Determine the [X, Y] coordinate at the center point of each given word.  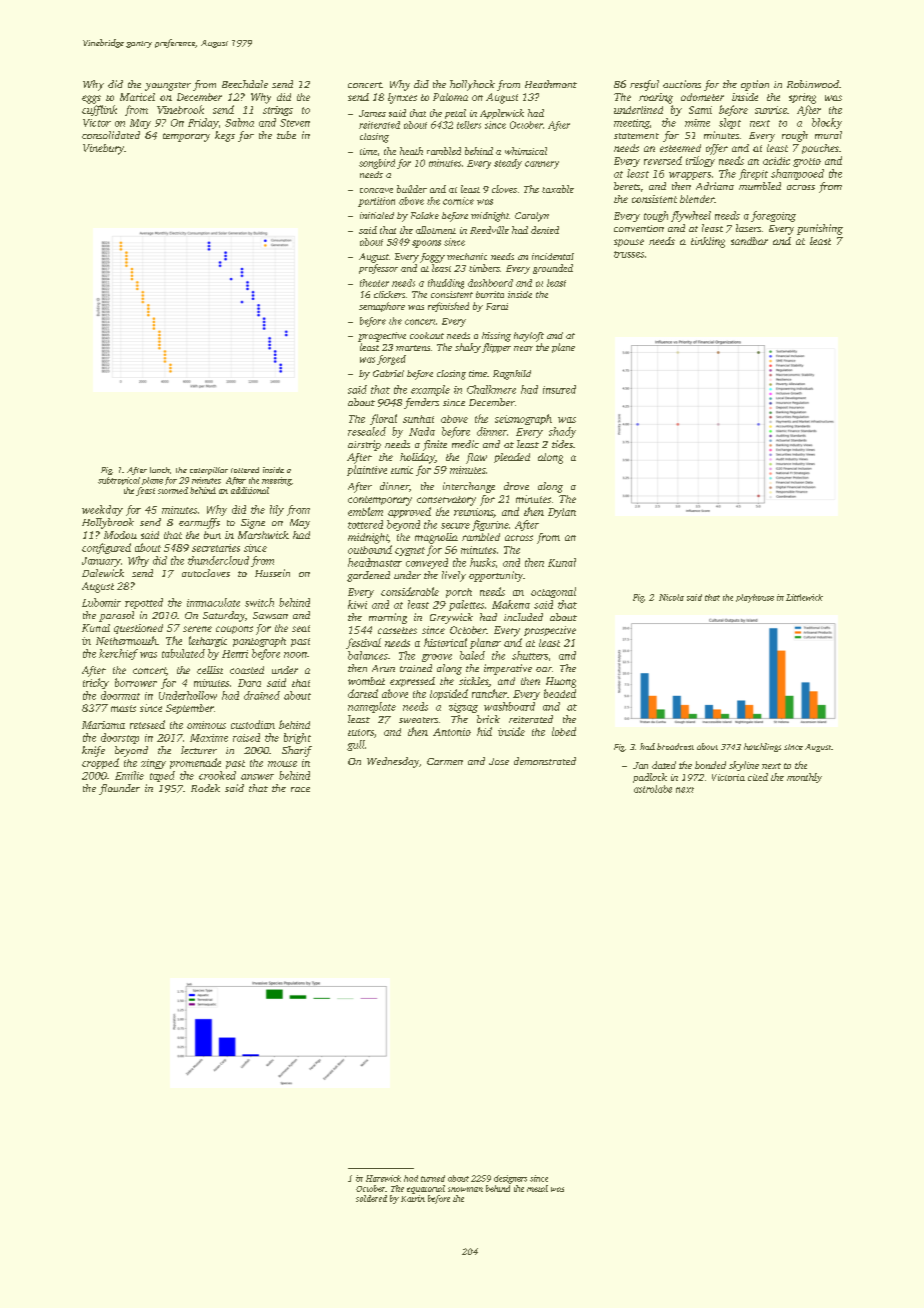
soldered [371, 1198]
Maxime [209, 738]
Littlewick [804, 597]
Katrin [413, 1198]
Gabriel [388, 373]
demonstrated [545, 761]
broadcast [675, 746]
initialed [377, 215]
